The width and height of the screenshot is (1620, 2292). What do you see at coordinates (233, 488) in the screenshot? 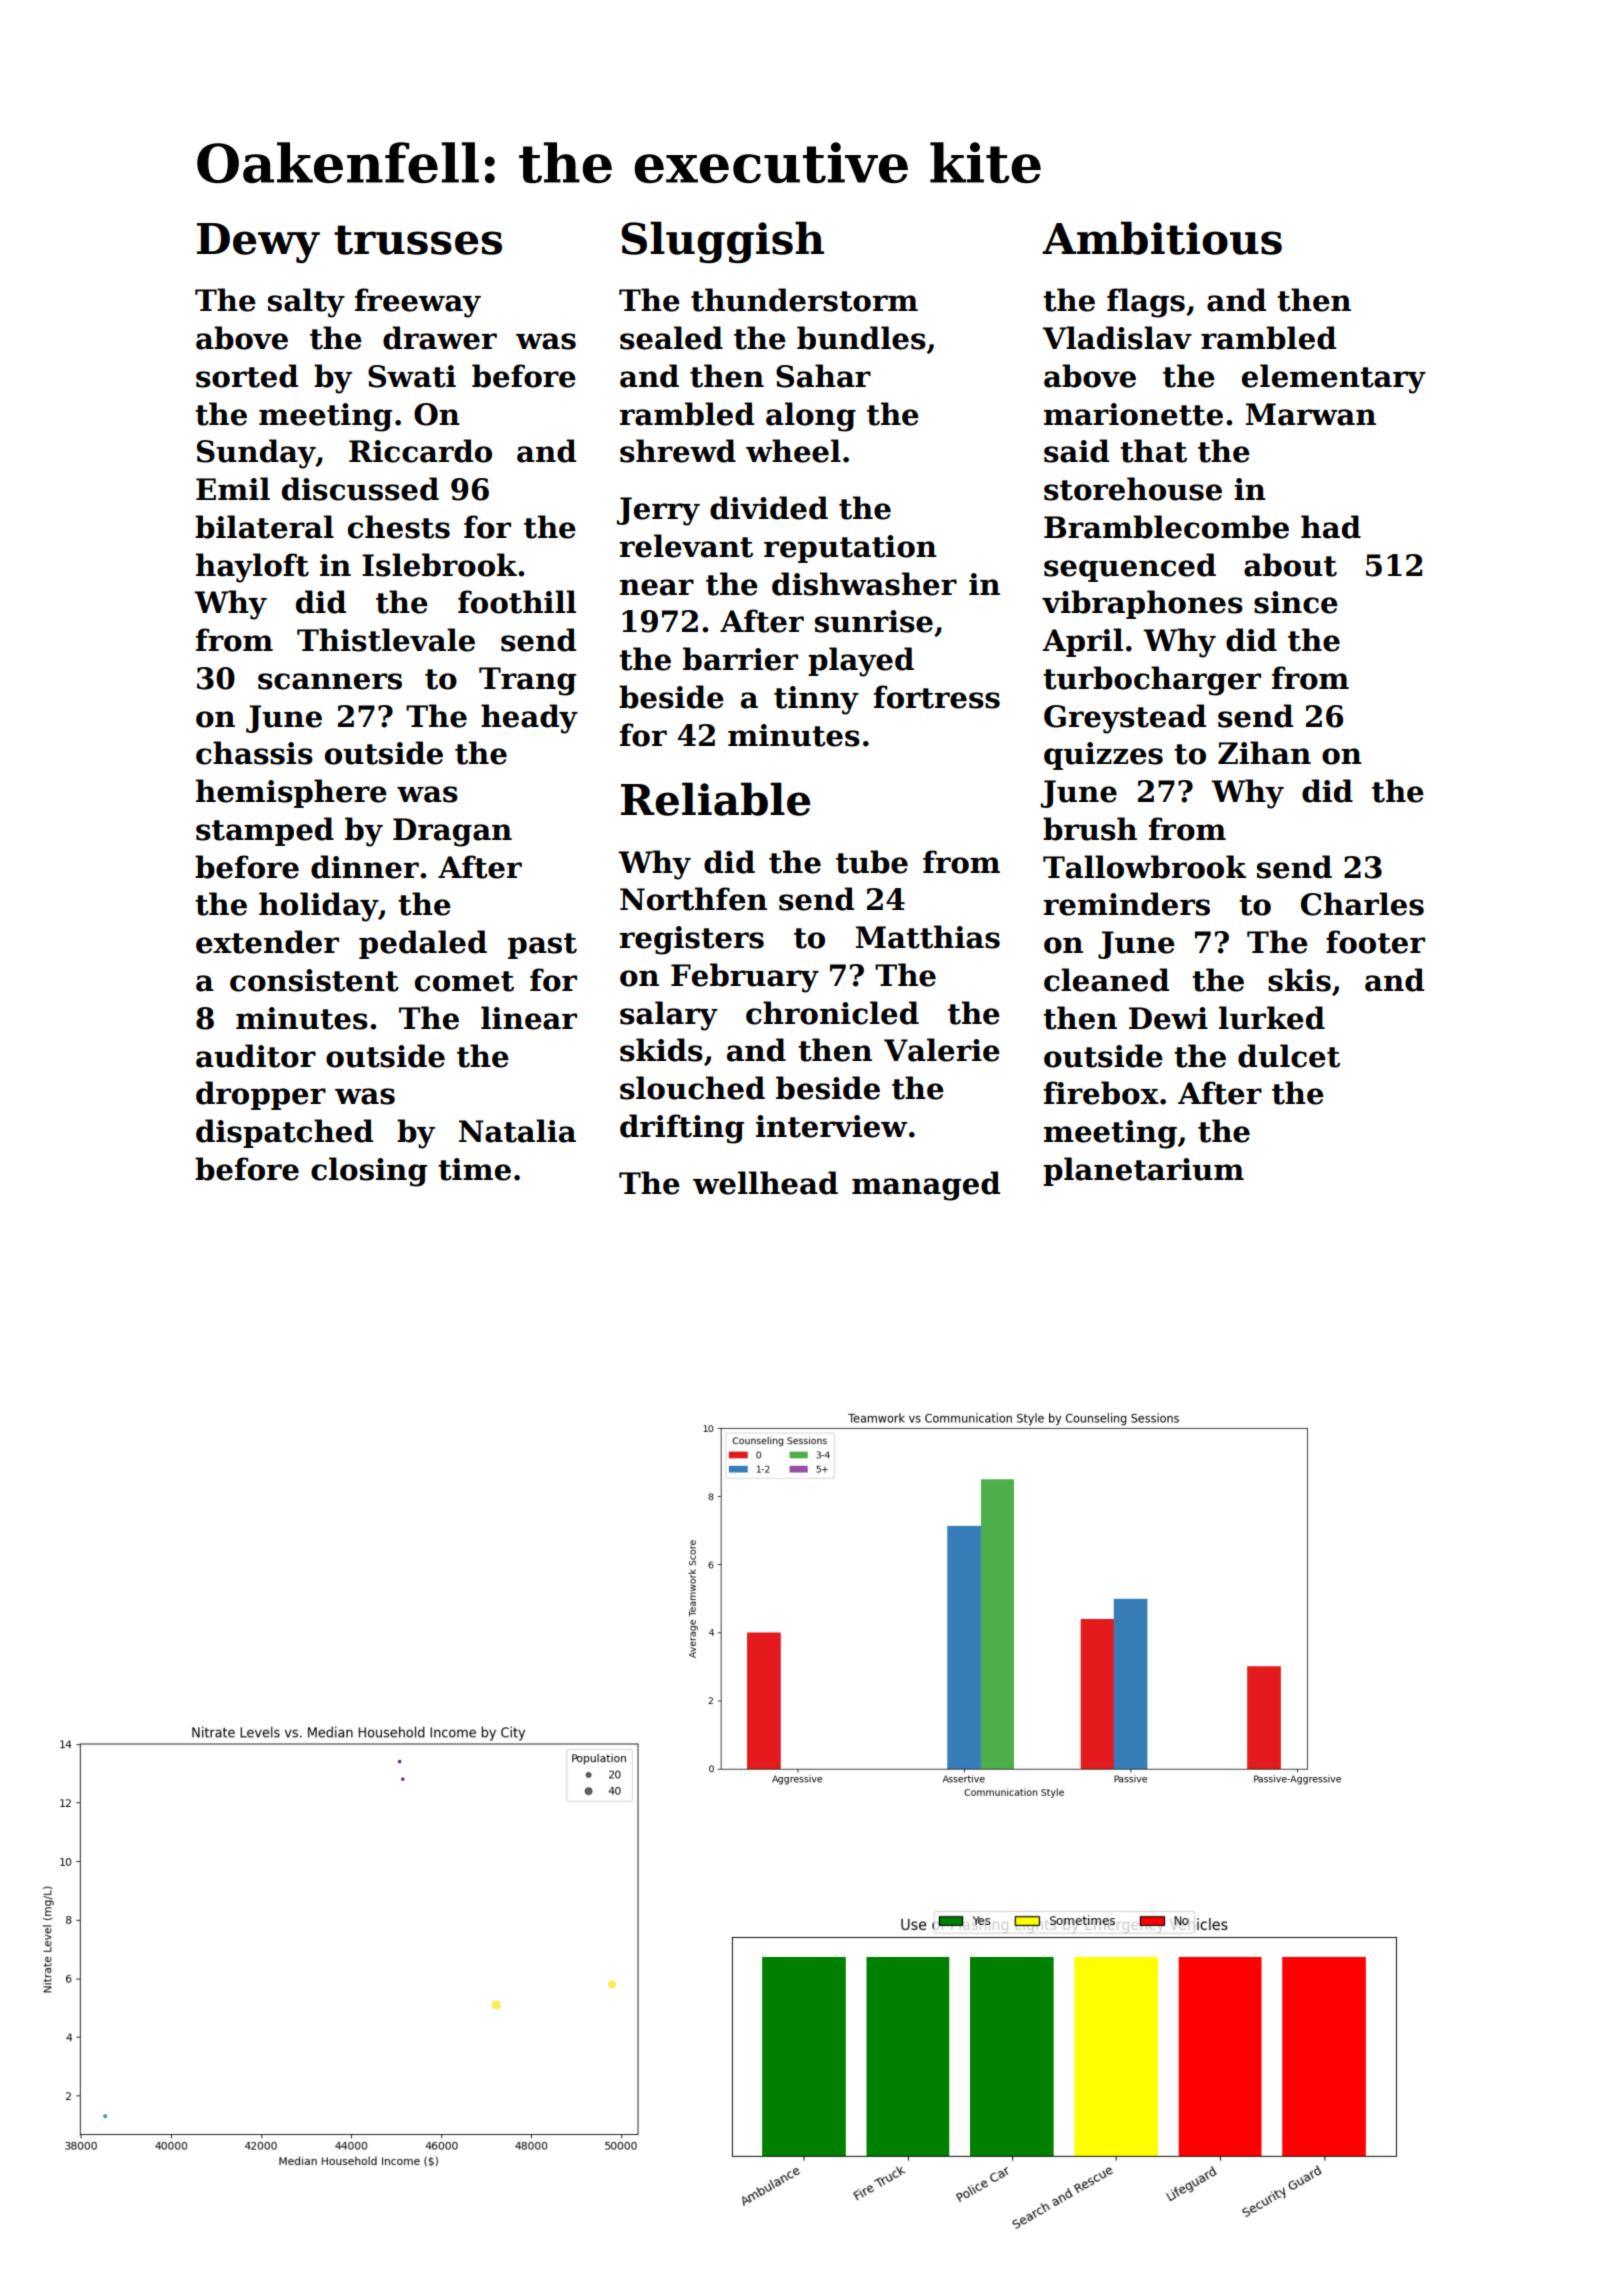
I see `Emil` at bounding box center [233, 488].
